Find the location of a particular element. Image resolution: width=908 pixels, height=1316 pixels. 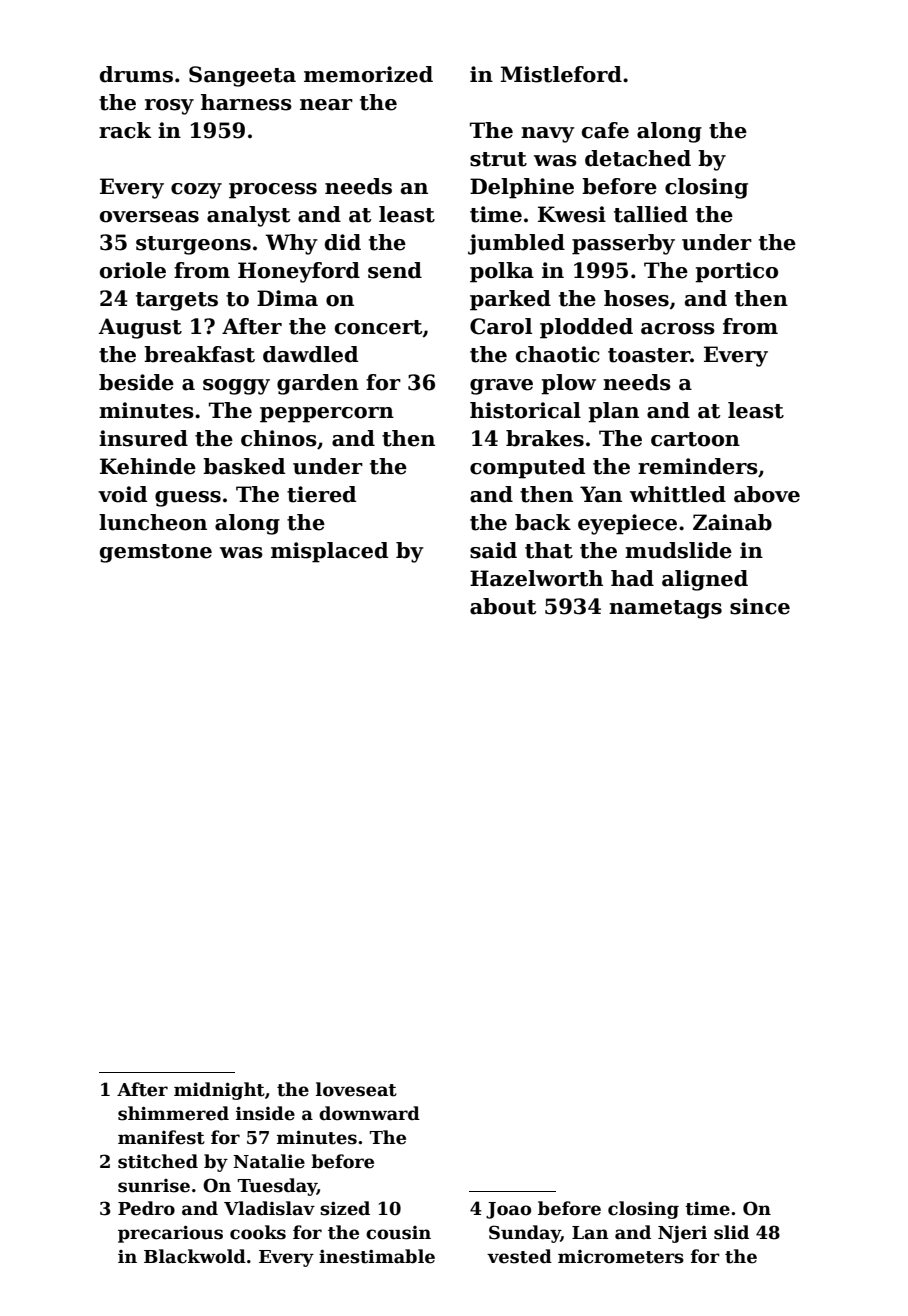

nametags is located at coordinates (665, 609).
